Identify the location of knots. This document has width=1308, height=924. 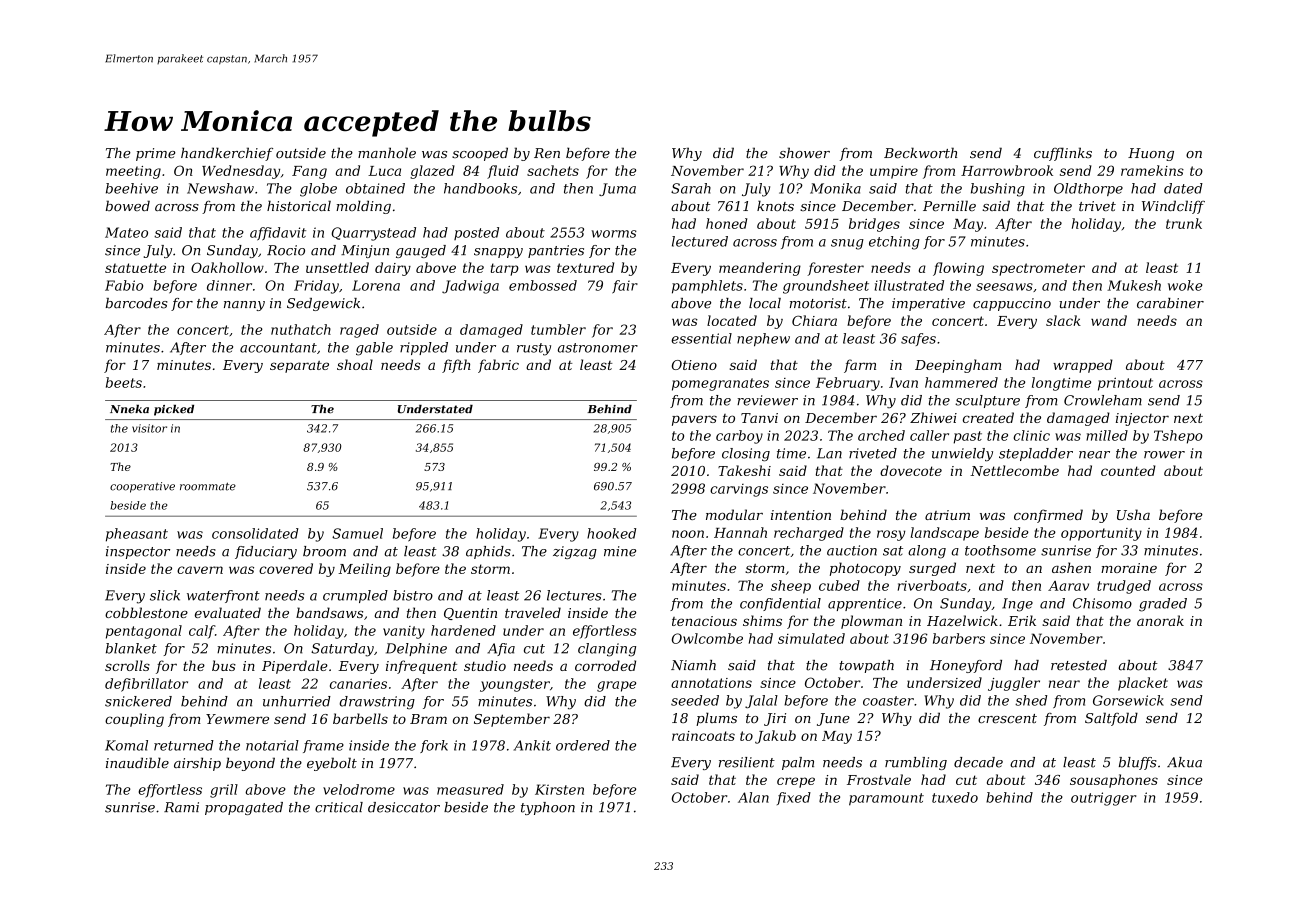
(775, 205).
